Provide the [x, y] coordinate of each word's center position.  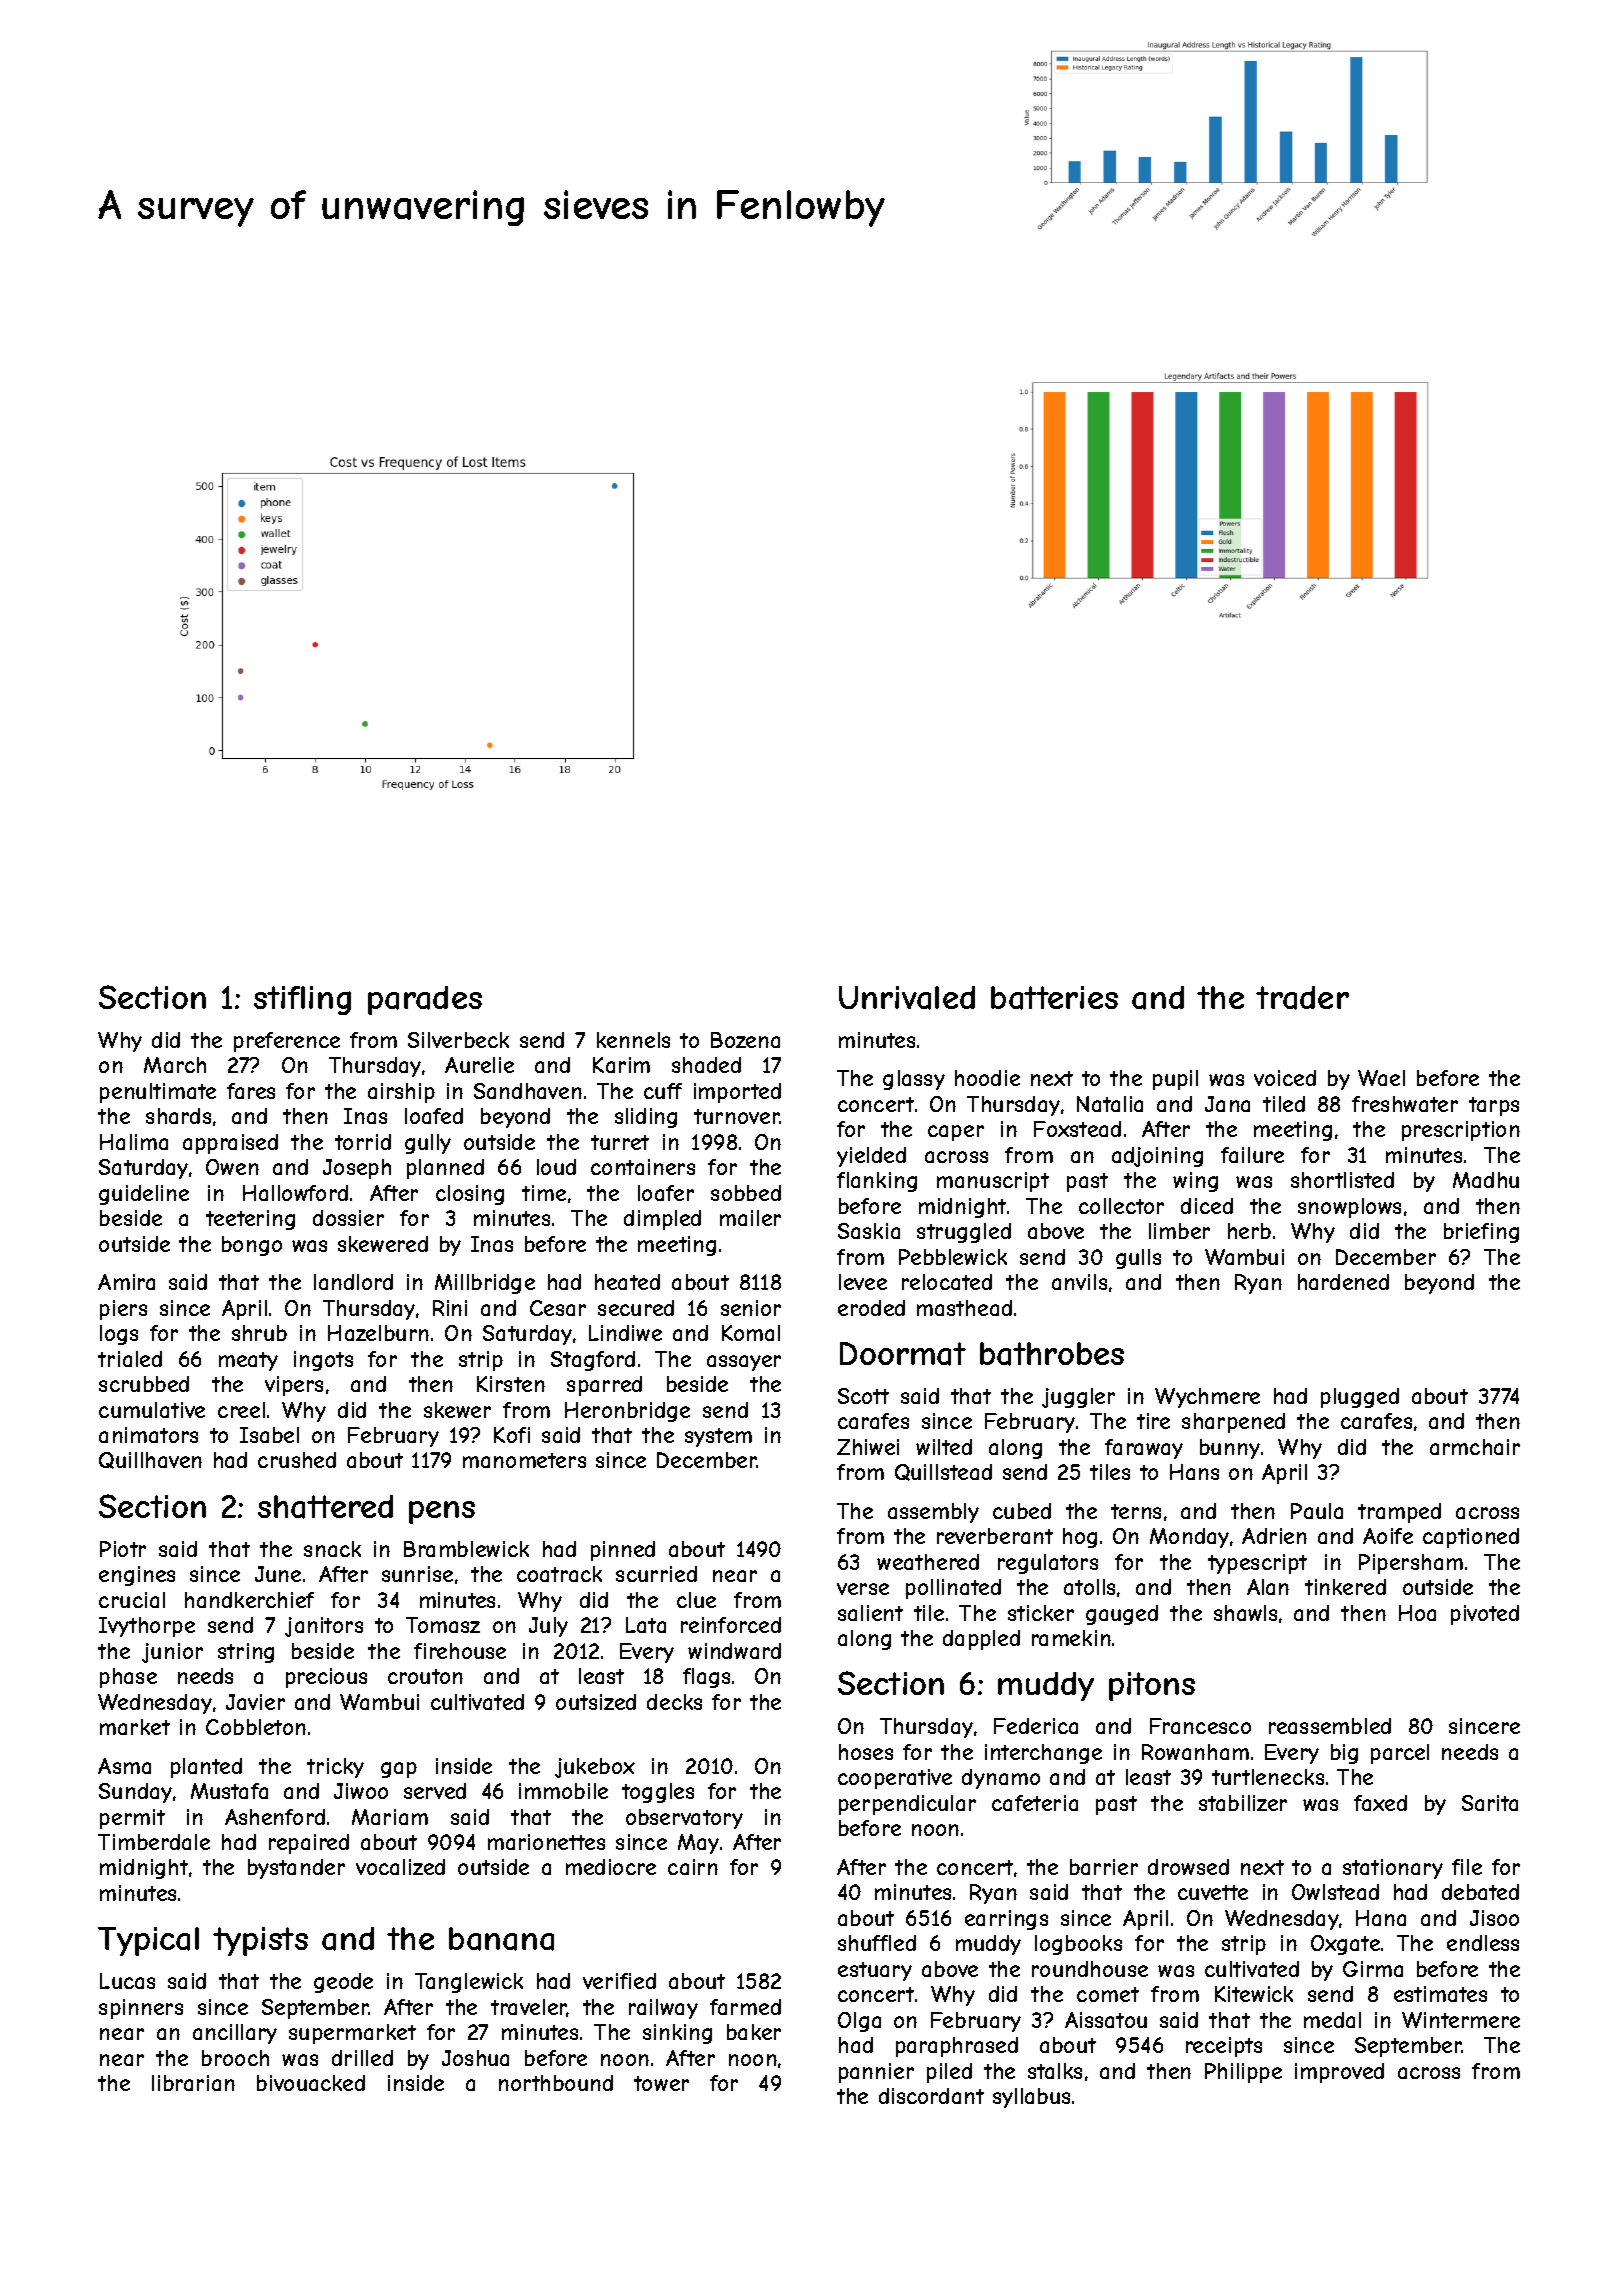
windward [734, 1651]
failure [1252, 1155]
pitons [1152, 1686]
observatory [684, 1819]
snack [332, 1549]
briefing [1481, 1233]
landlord [353, 1282]
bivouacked [311, 2083]
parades [425, 1000]
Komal [751, 1333]
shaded [706, 1065]
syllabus [1031, 2098]
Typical [148, 1941]
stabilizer [1243, 1803]
